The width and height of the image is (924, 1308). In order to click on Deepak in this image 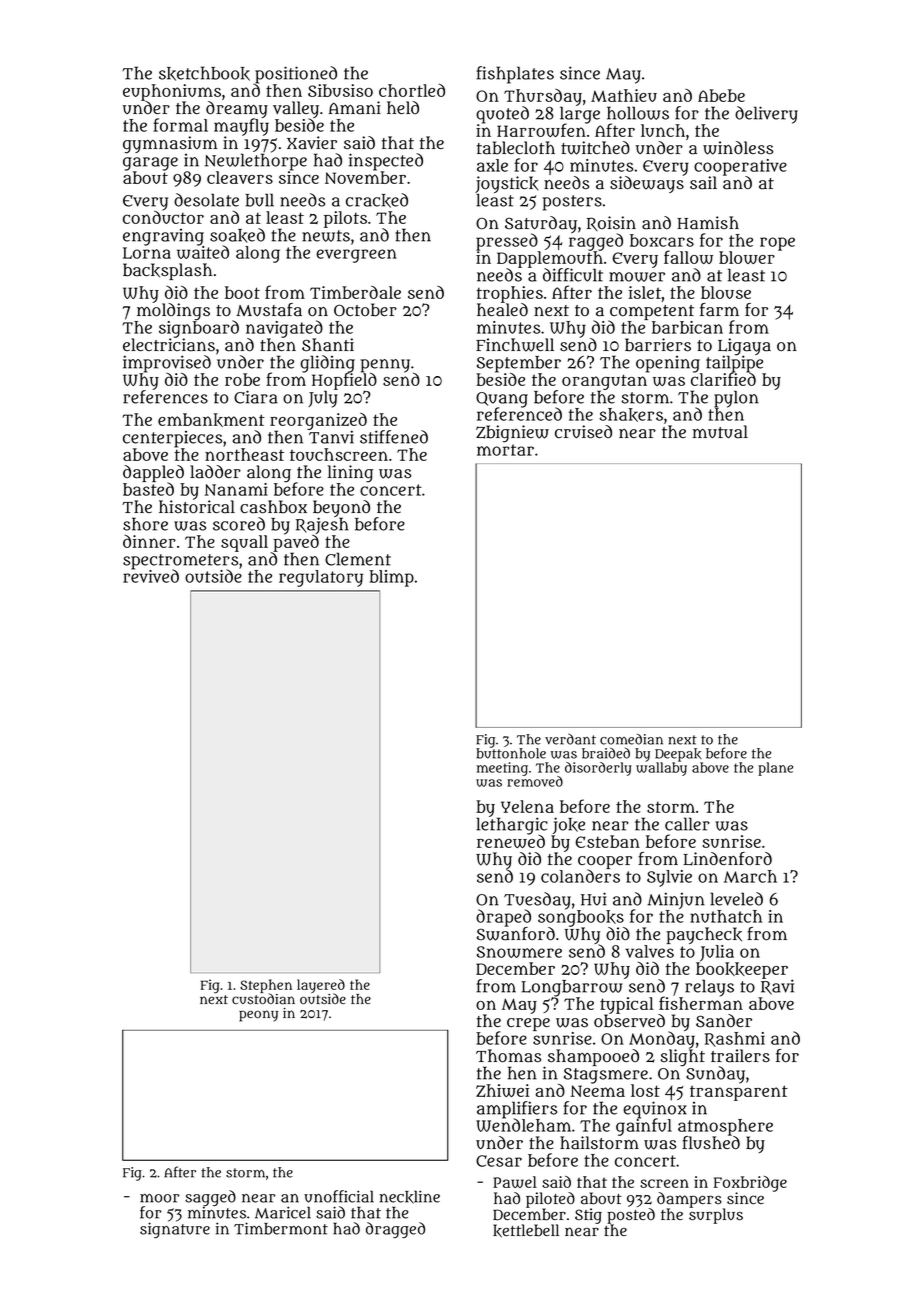, I will do `click(678, 755)`.
